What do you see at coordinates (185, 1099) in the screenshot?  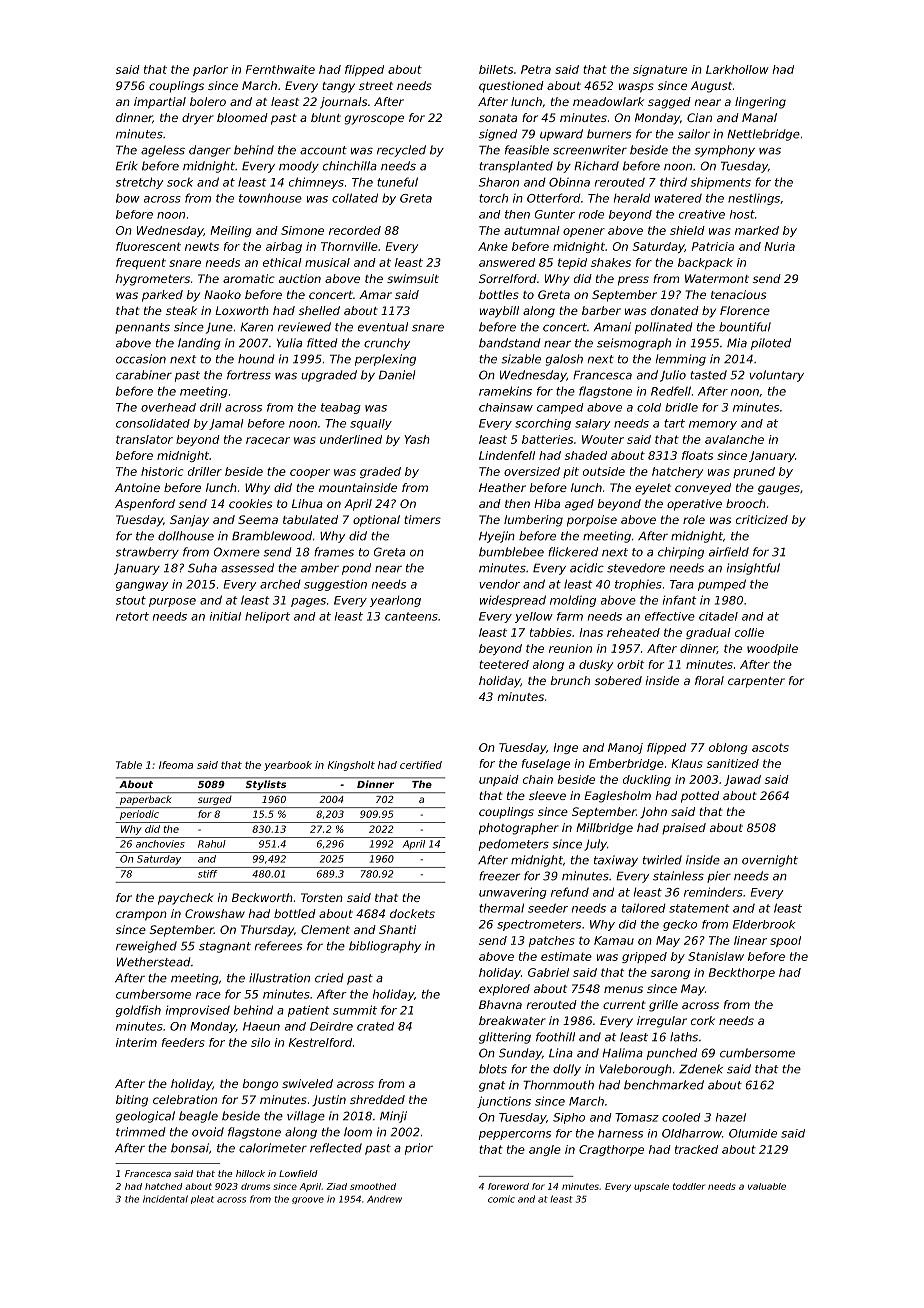 I see `celebration` at bounding box center [185, 1099].
